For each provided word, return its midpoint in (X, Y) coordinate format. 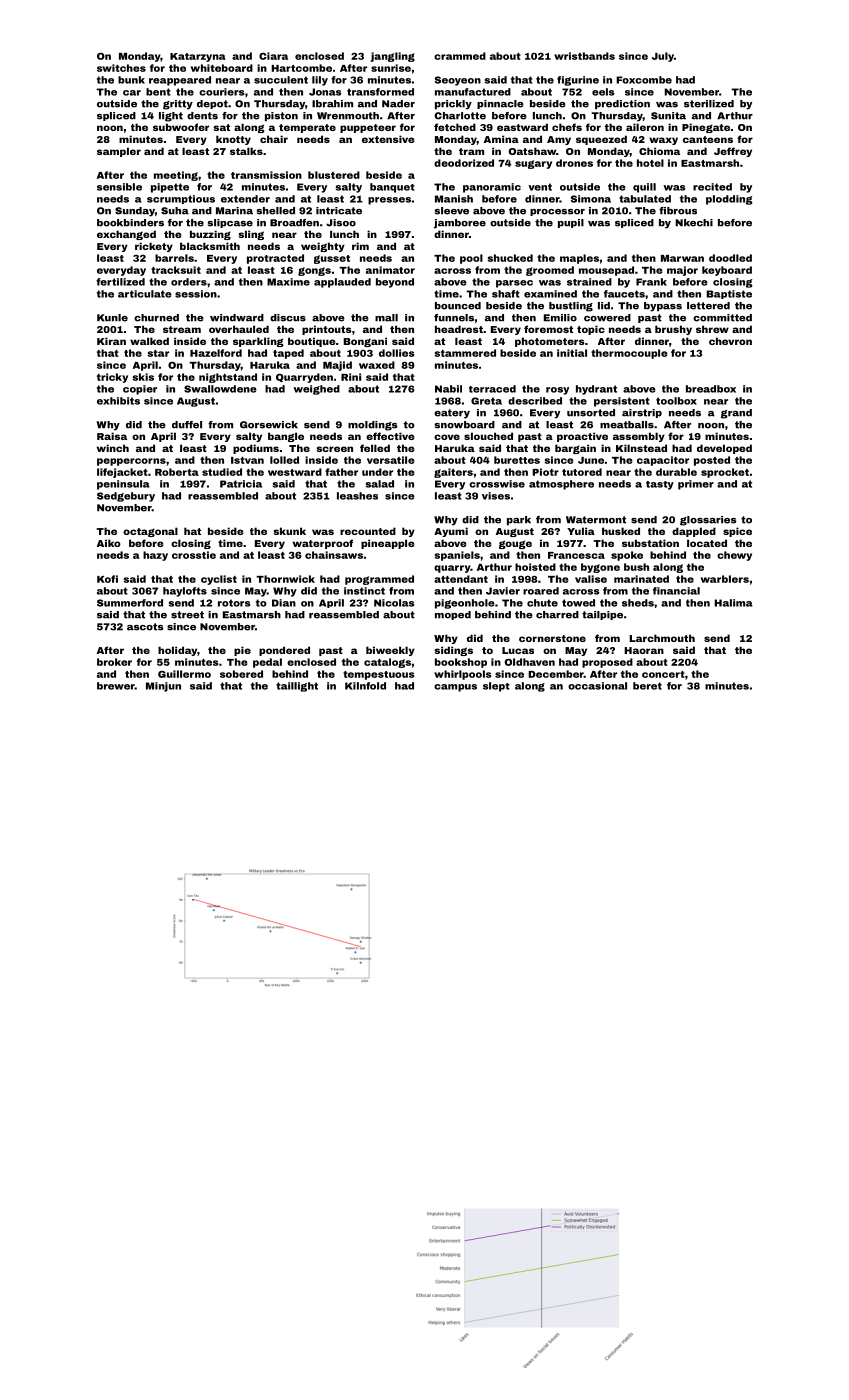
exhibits (118, 401)
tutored (582, 472)
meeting (176, 176)
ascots (145, 627)
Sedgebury (126, 497)
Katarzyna (198, 57)
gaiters (453, 473)
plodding (729, 200)
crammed (460, 56)
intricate (339, 211)
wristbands (584, 56)
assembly (639, 437)
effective (390, 436)
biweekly (390, 651)
